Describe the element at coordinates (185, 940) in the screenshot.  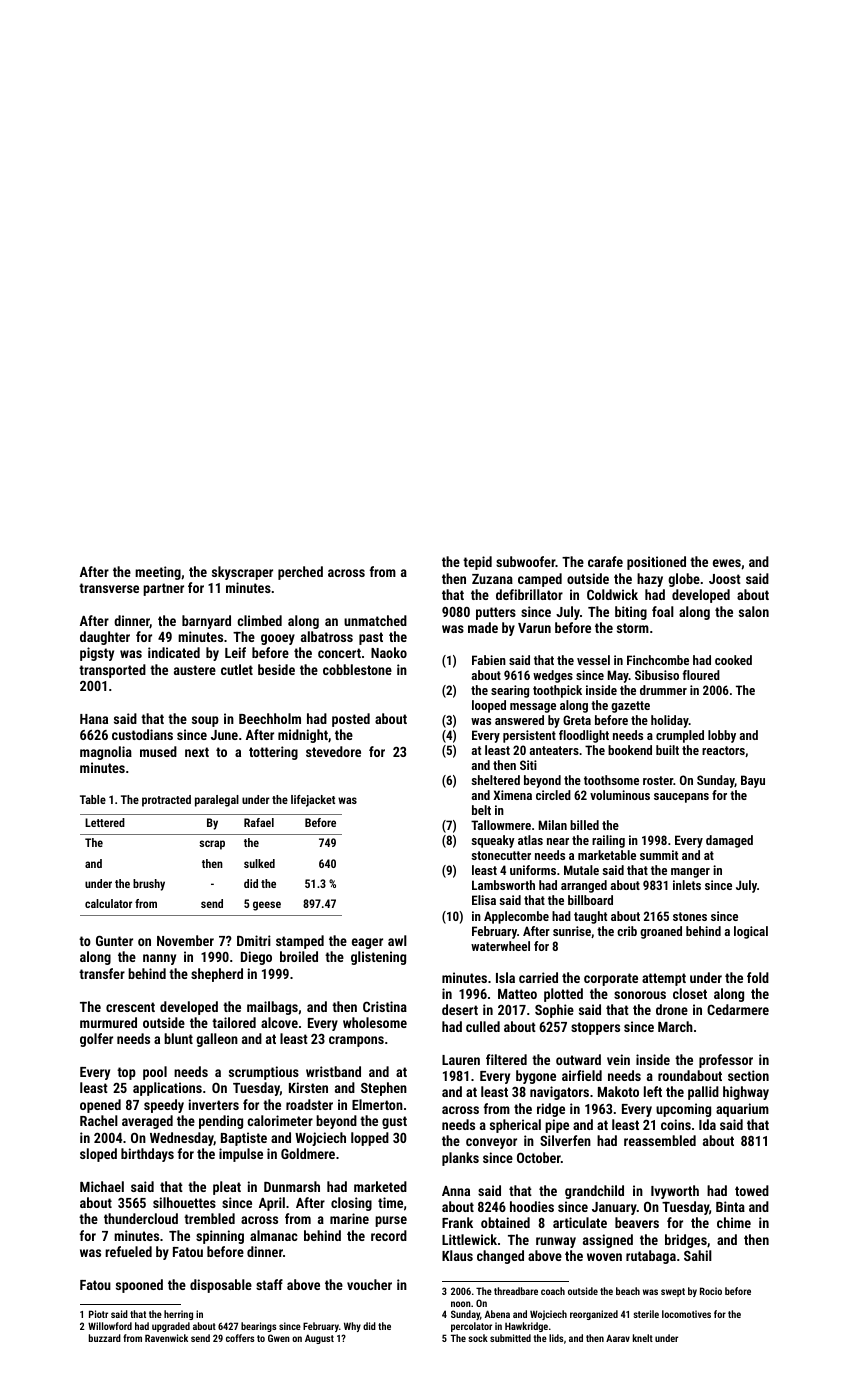
I see `November` at that location.
